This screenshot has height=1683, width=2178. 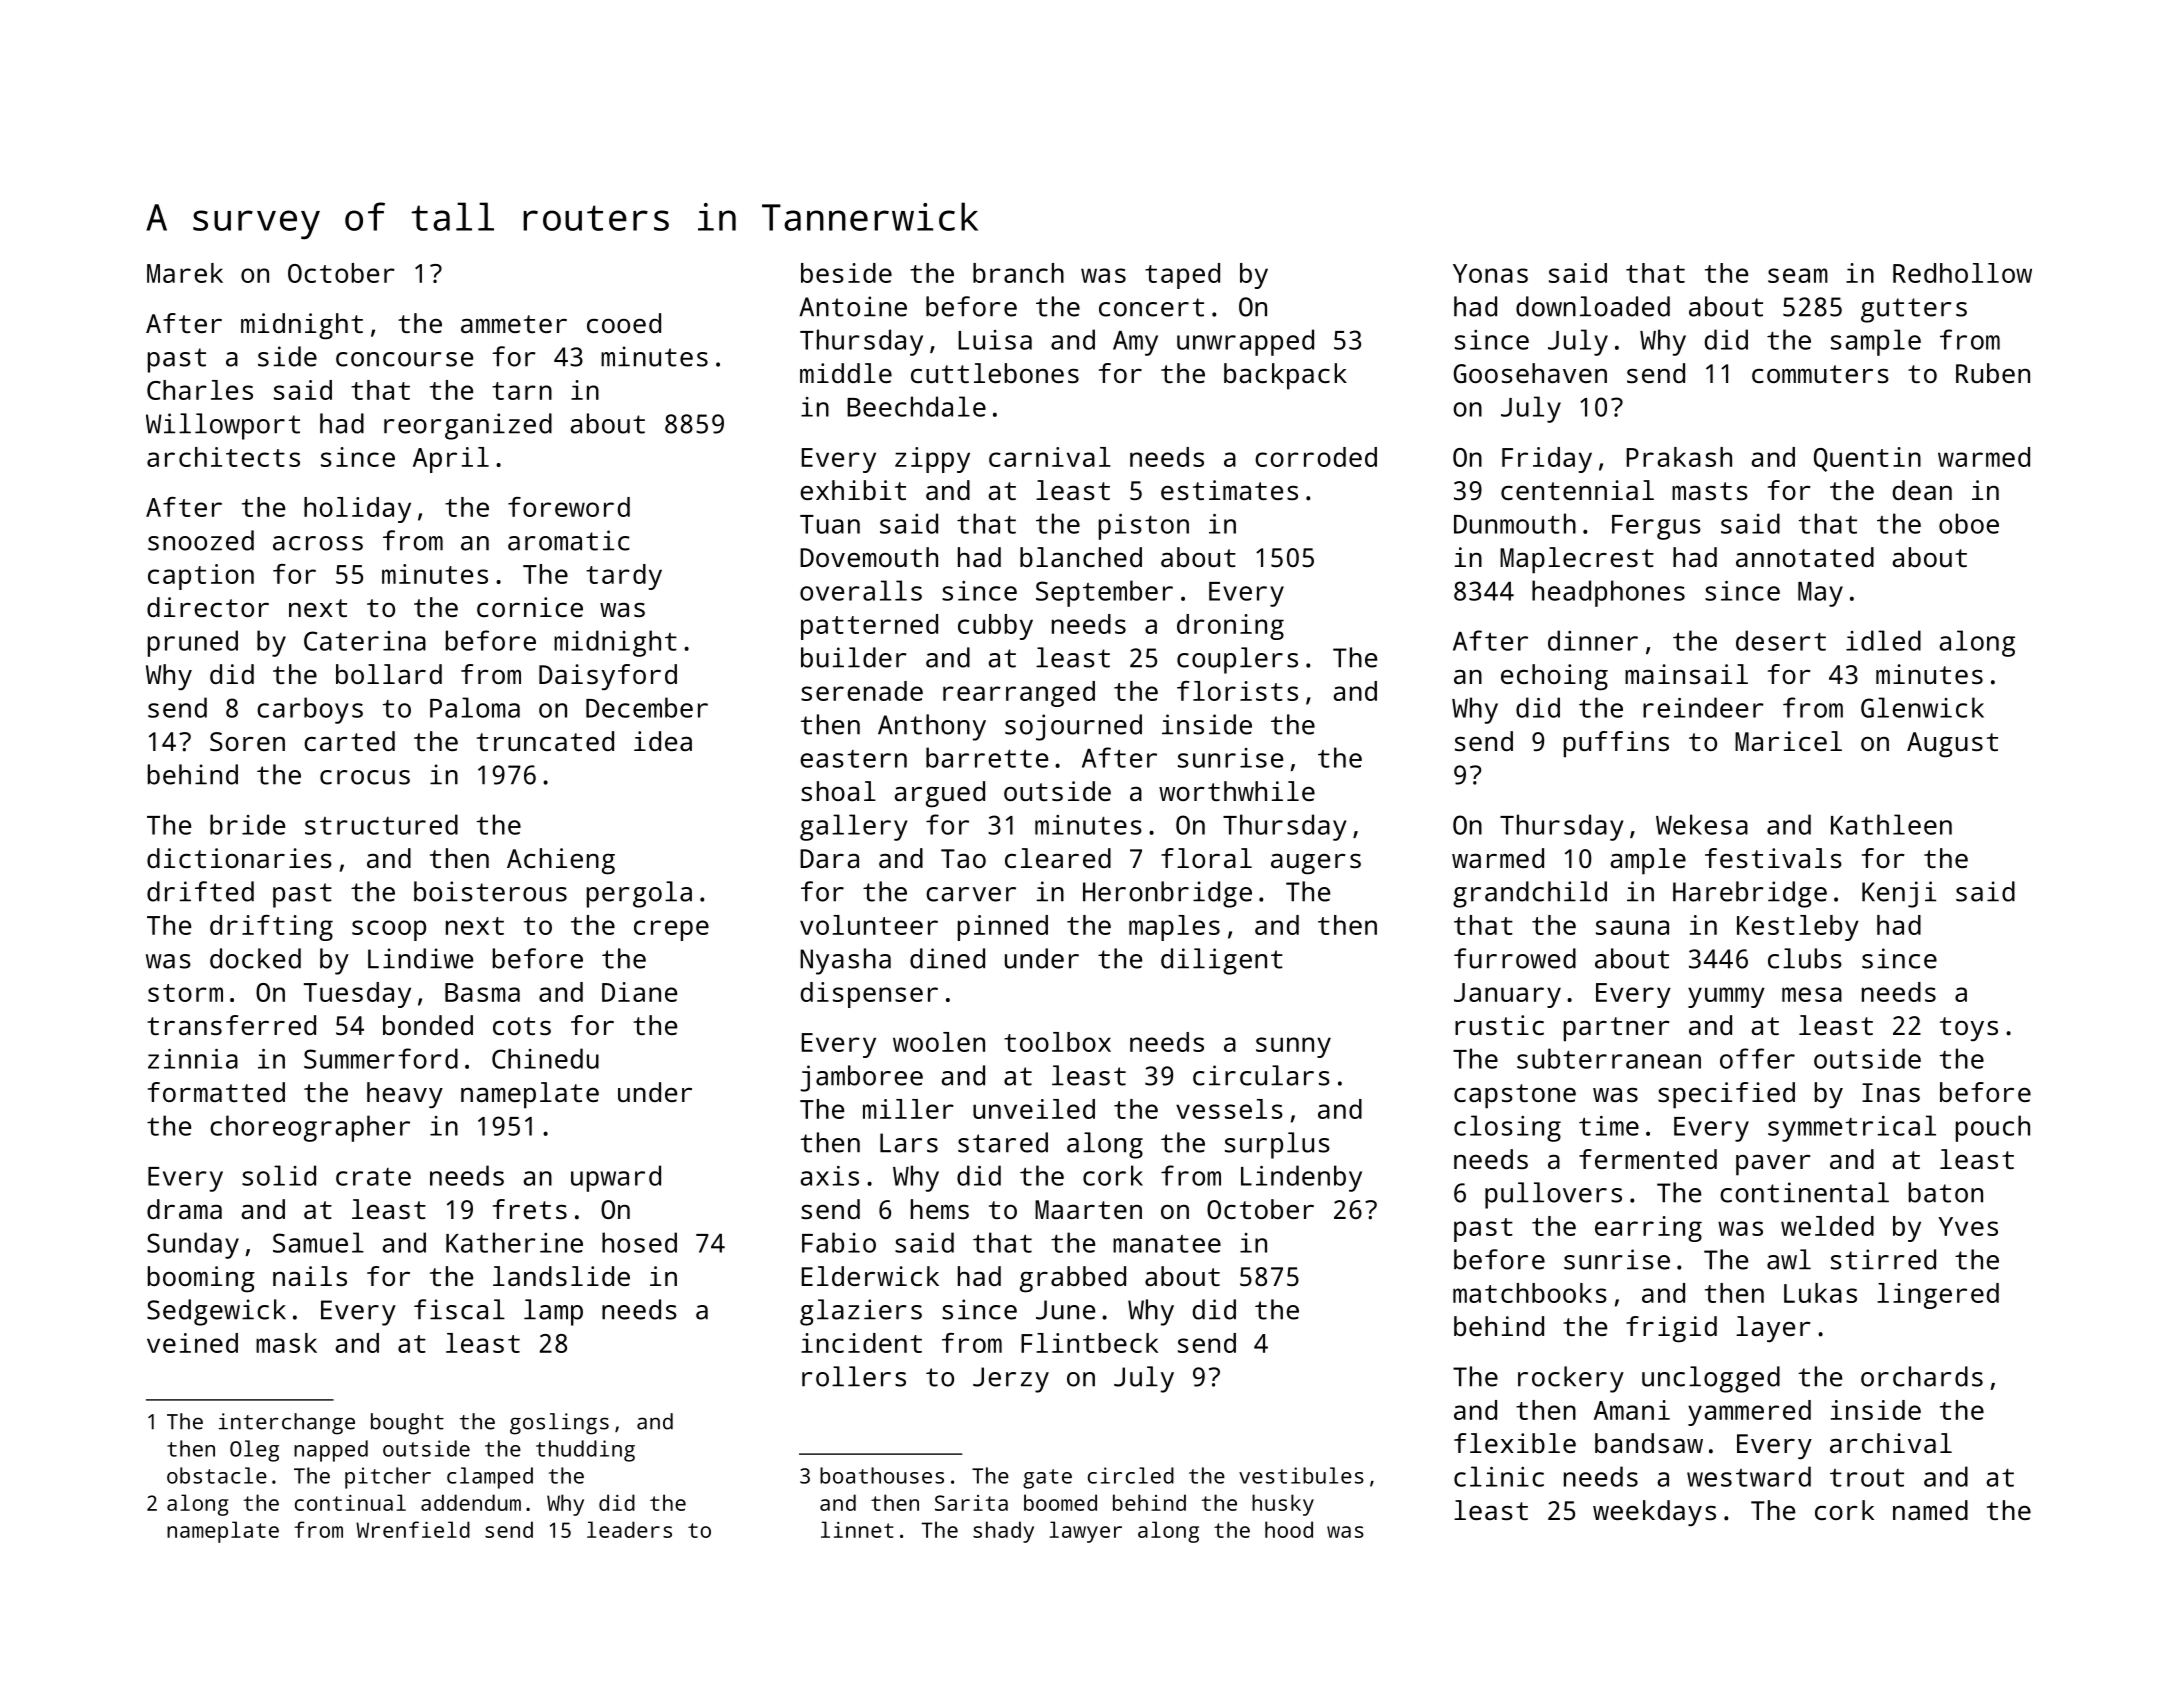 I want to click on commuters, so click(x=1820, y=374).
